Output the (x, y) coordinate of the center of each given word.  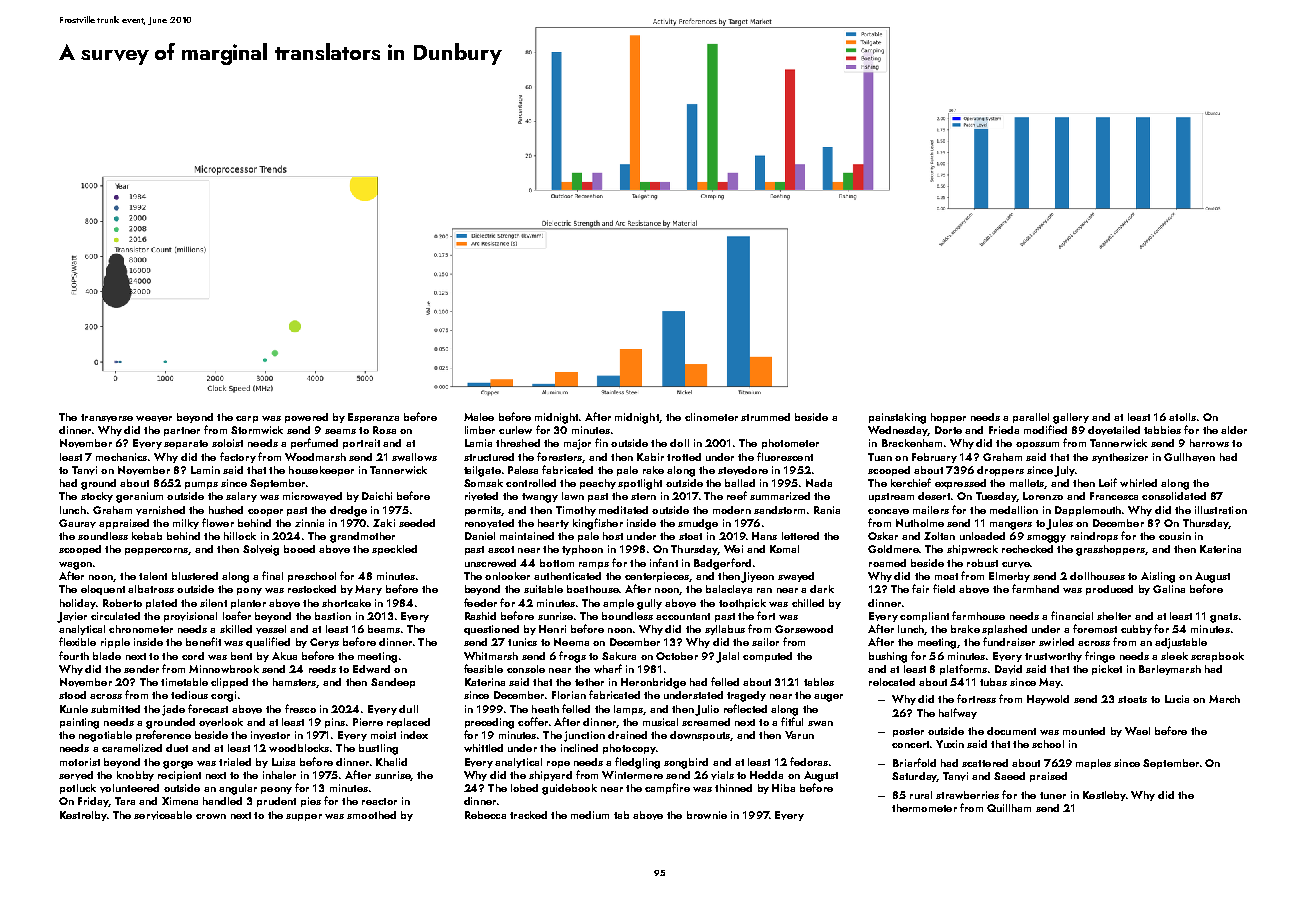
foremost (1095, 628)
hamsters (295, 683)
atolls (1182, 417)
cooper (265, 512)
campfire (667, 788)
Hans (764, 536)
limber (480, 430)
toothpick (742, 604)
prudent (276, 802)
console (526, 669)
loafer (237, 615)
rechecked (1027, 549)
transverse (107, 418)
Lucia (1177, 699)
